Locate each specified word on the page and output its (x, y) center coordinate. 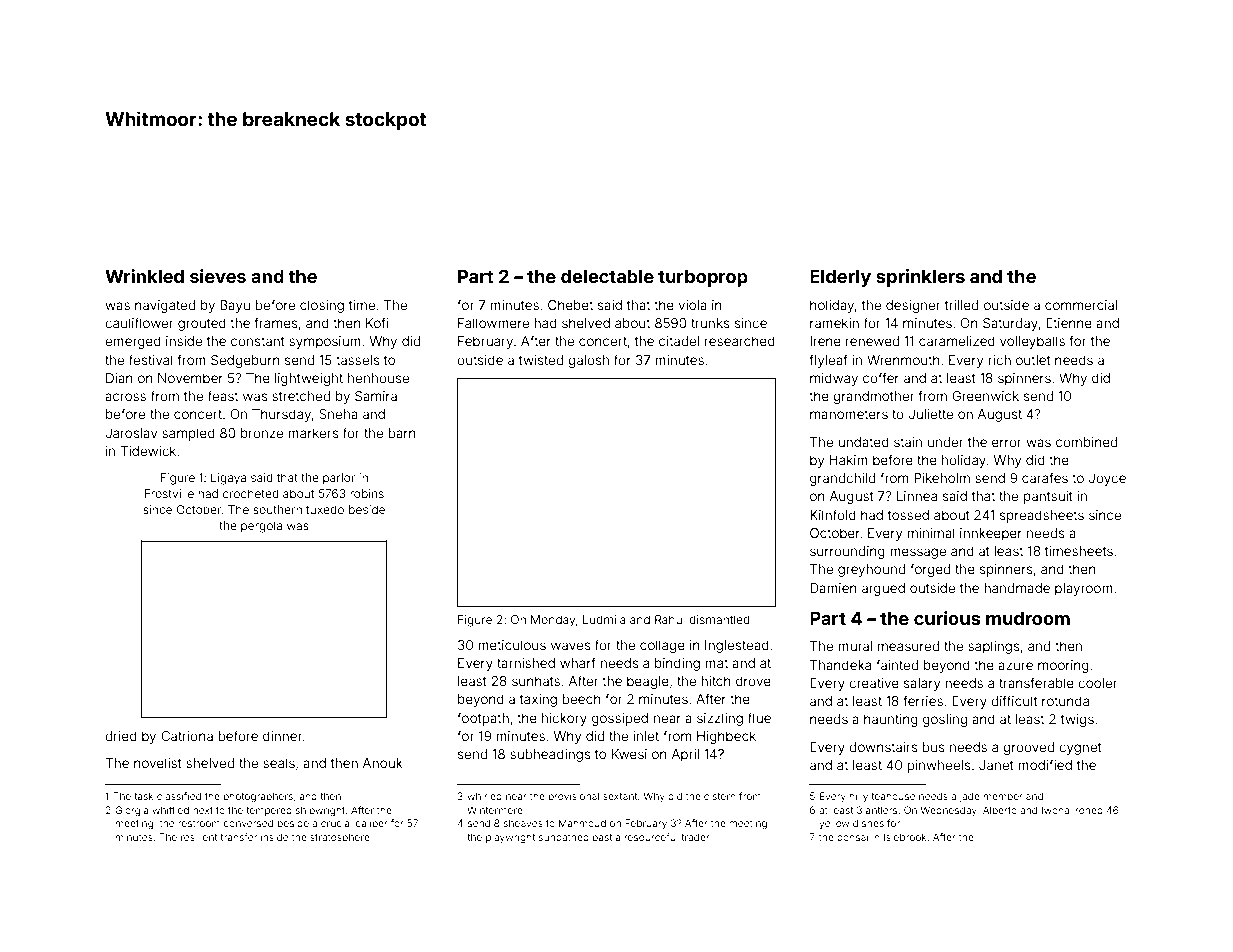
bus (933, 747)
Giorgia (131, 811)
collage (662, 646)
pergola (261, 527)
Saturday (1010, 324)
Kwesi (629, 754)
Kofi (377, 322)
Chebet (570, 305)
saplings (994, 647)
